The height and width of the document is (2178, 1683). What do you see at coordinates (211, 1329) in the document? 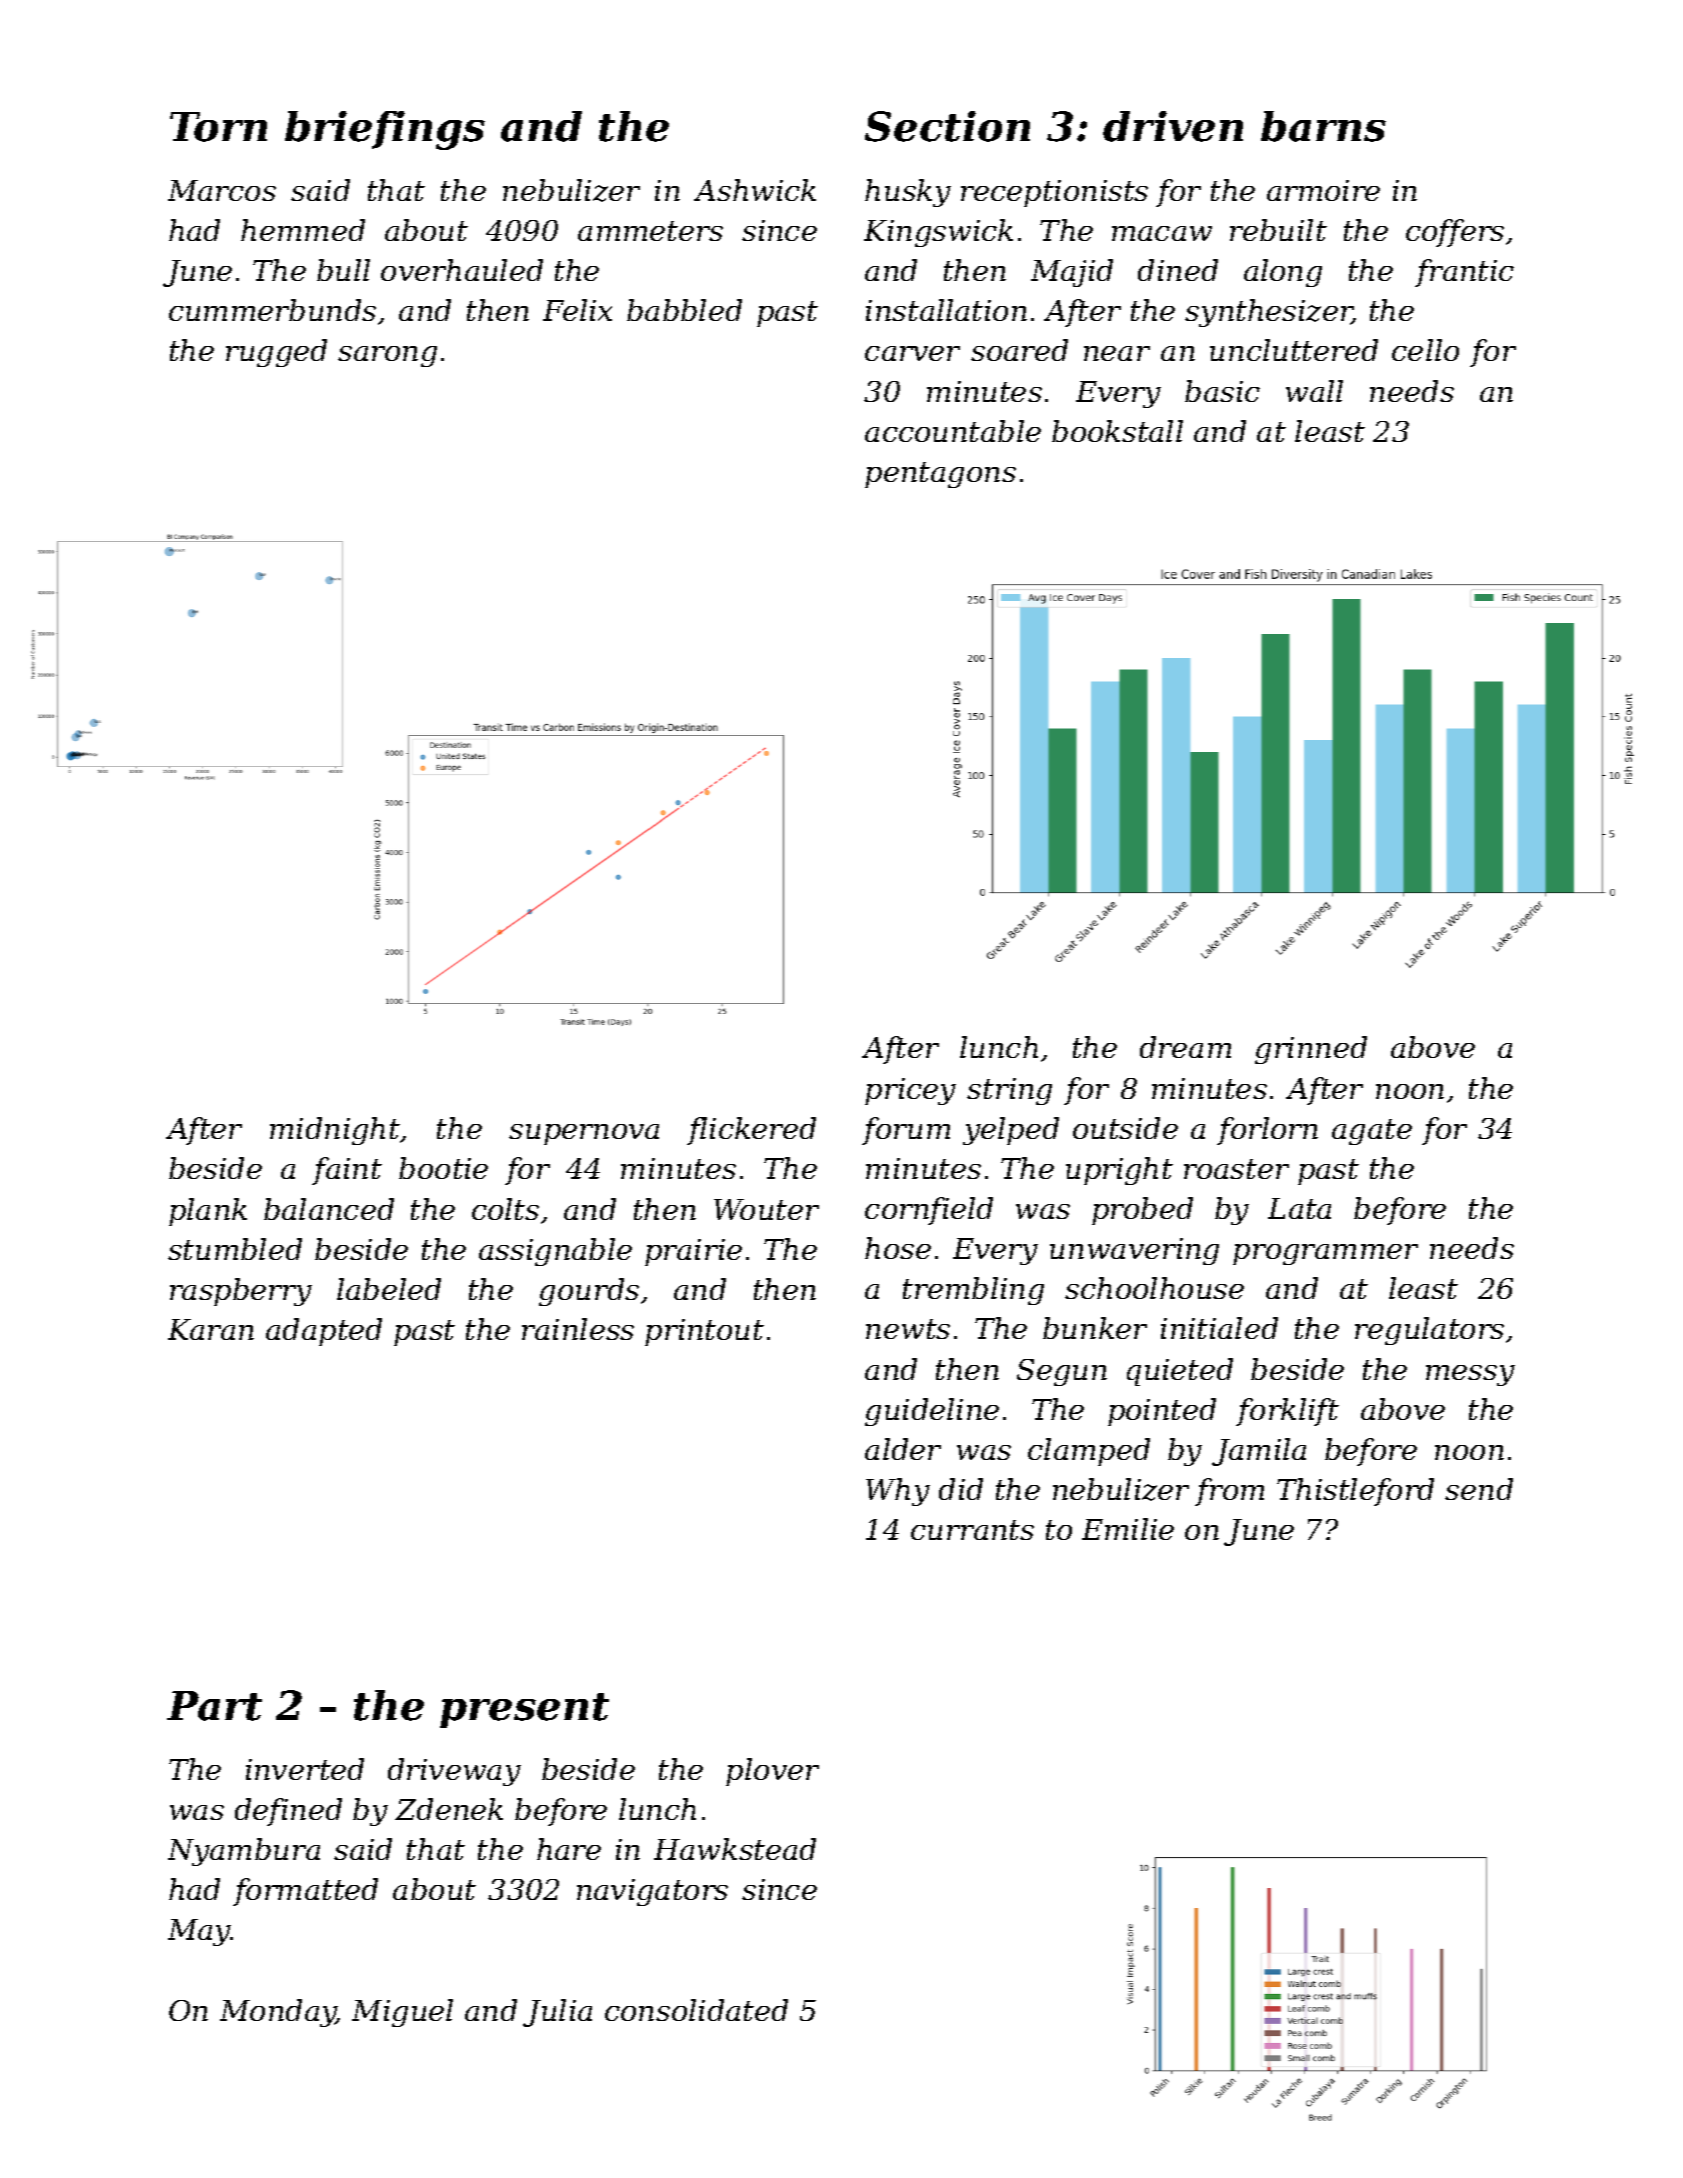
I see `Karan` at bounding box center [211, 1329].
